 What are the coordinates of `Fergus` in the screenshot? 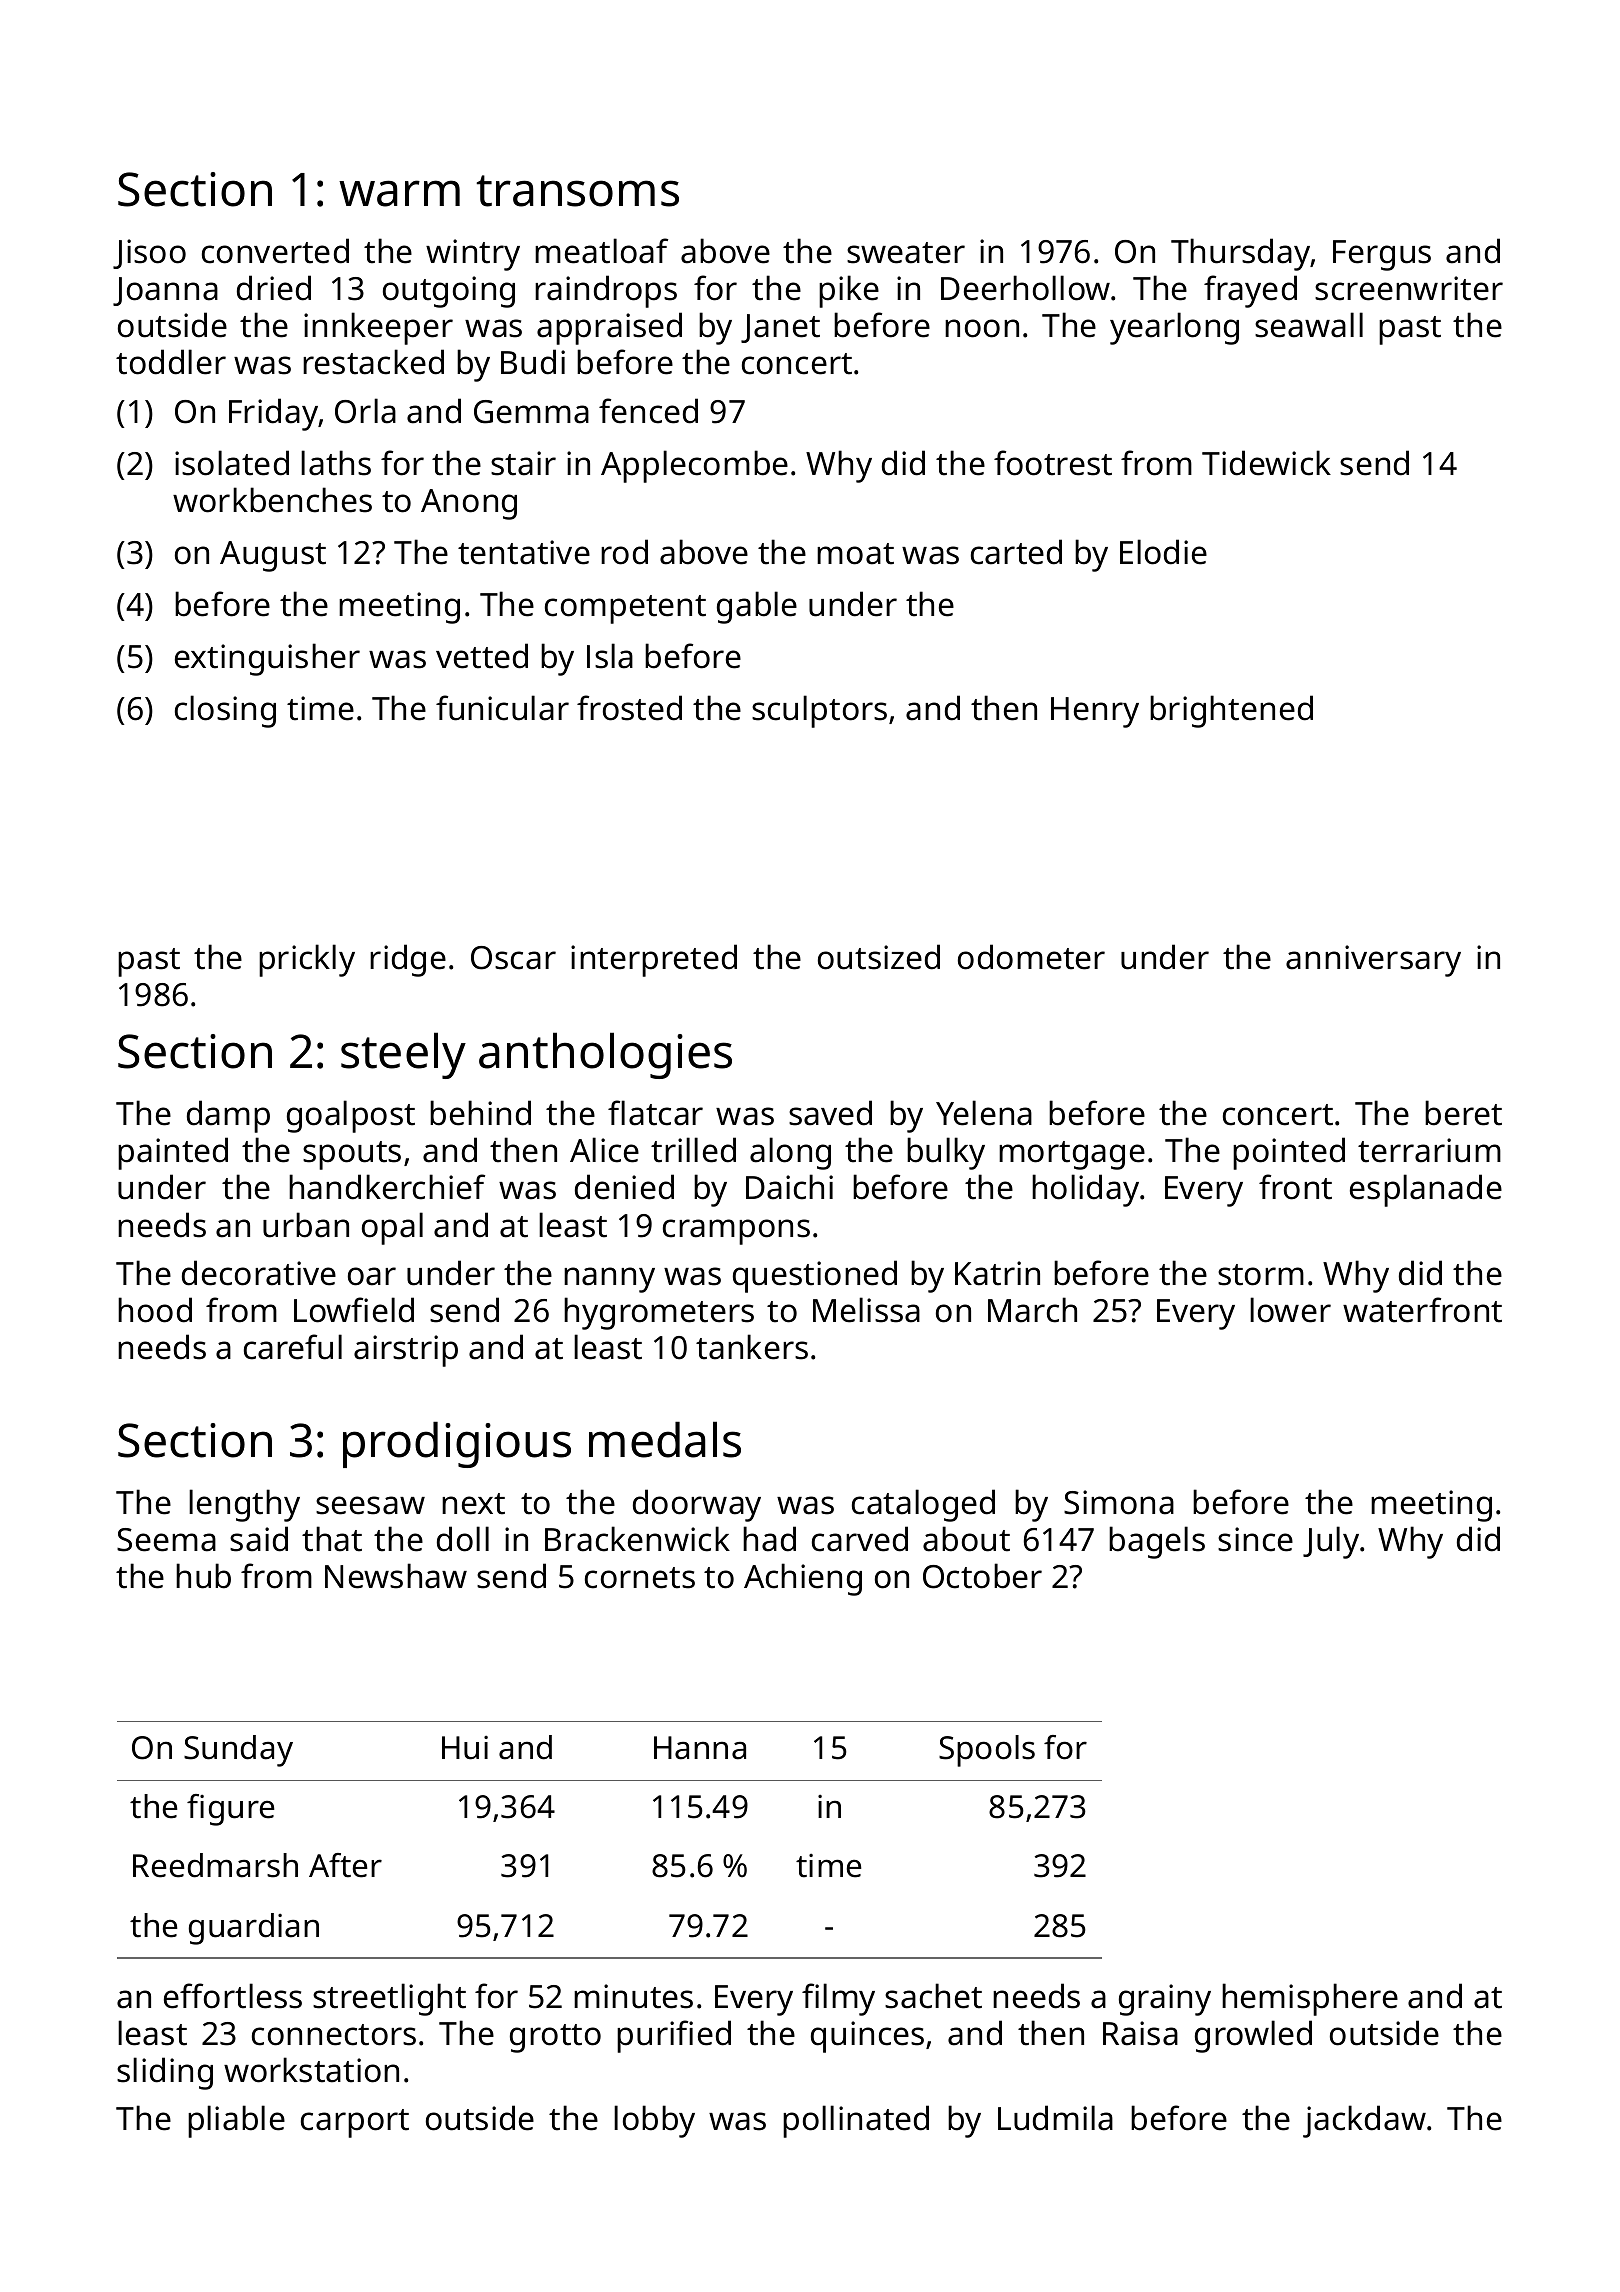 It's located at (1382, 255).
